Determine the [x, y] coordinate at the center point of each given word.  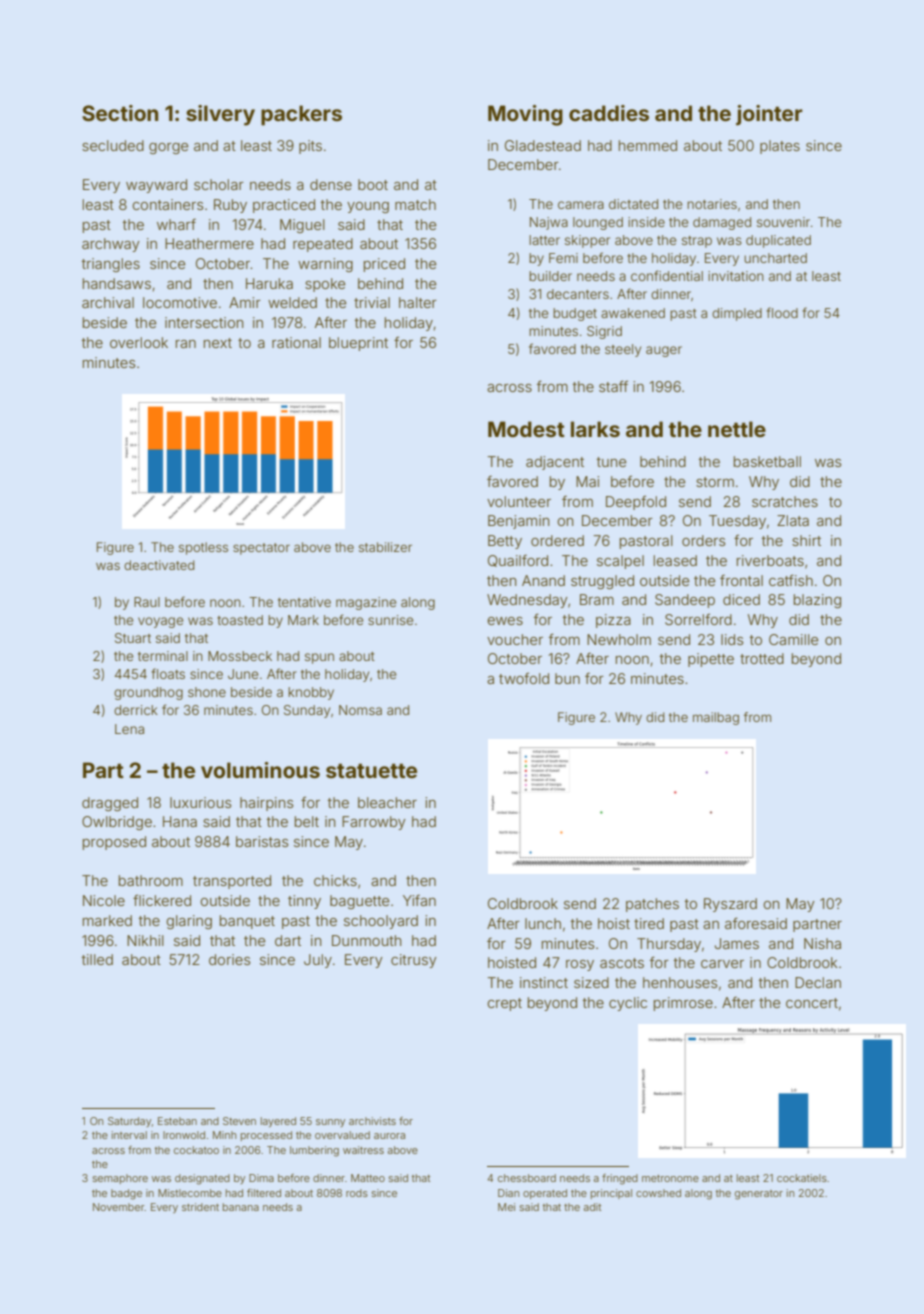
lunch [543, 923]
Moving [525, 115]
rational [296, 342]
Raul [147, 602]
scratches [785, 501]
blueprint [358, 344]
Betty [505, 542]
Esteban [177, 1121]
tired [649, 923]
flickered [162, 900]
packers [301, 115]
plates [780, 147]
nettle [737, 429]
